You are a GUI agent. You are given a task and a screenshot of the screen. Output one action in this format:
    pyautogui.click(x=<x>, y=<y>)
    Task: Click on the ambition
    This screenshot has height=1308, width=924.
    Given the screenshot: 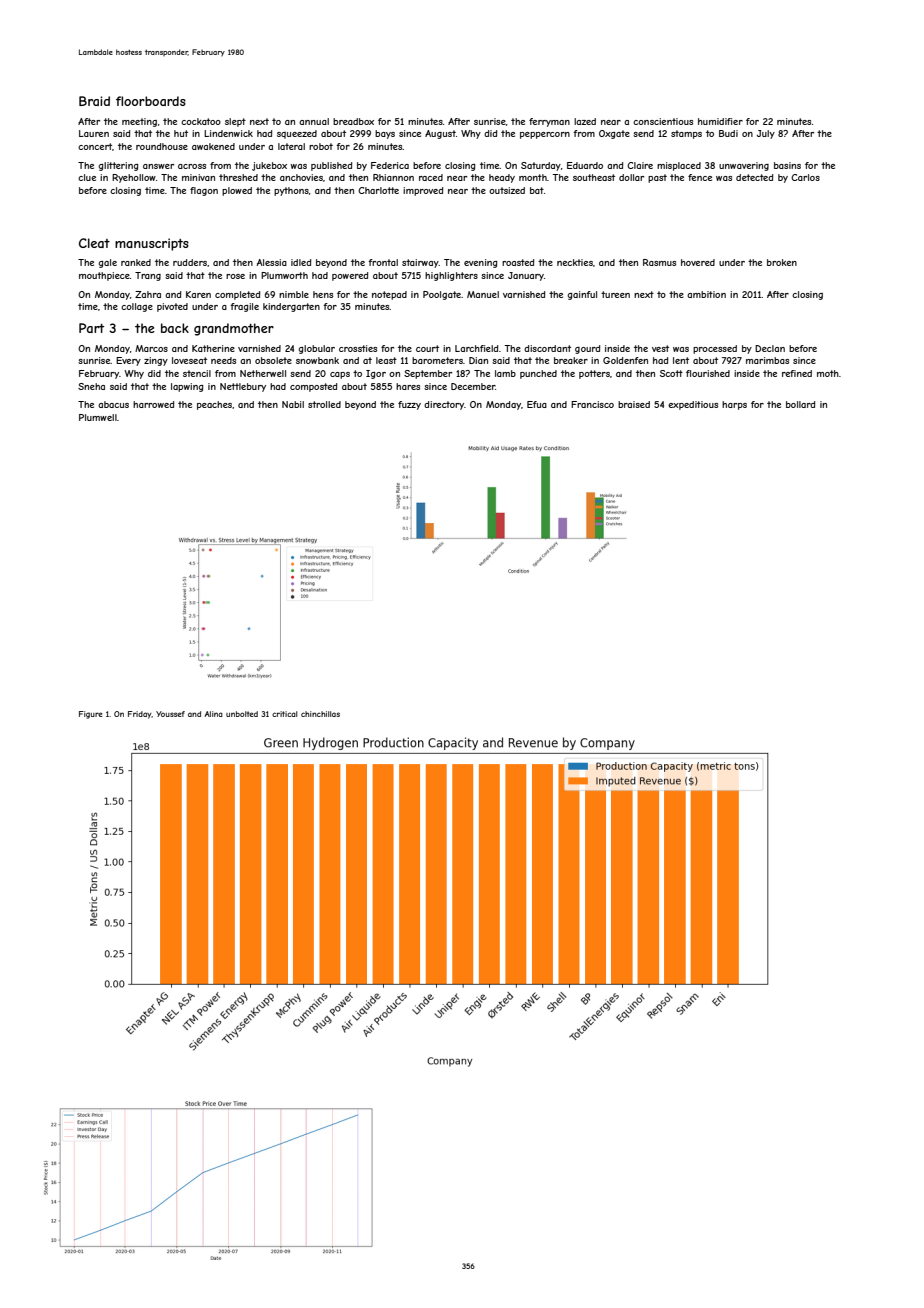 What is the action you would take?
    pyautogui.click(x=706, y=294)
